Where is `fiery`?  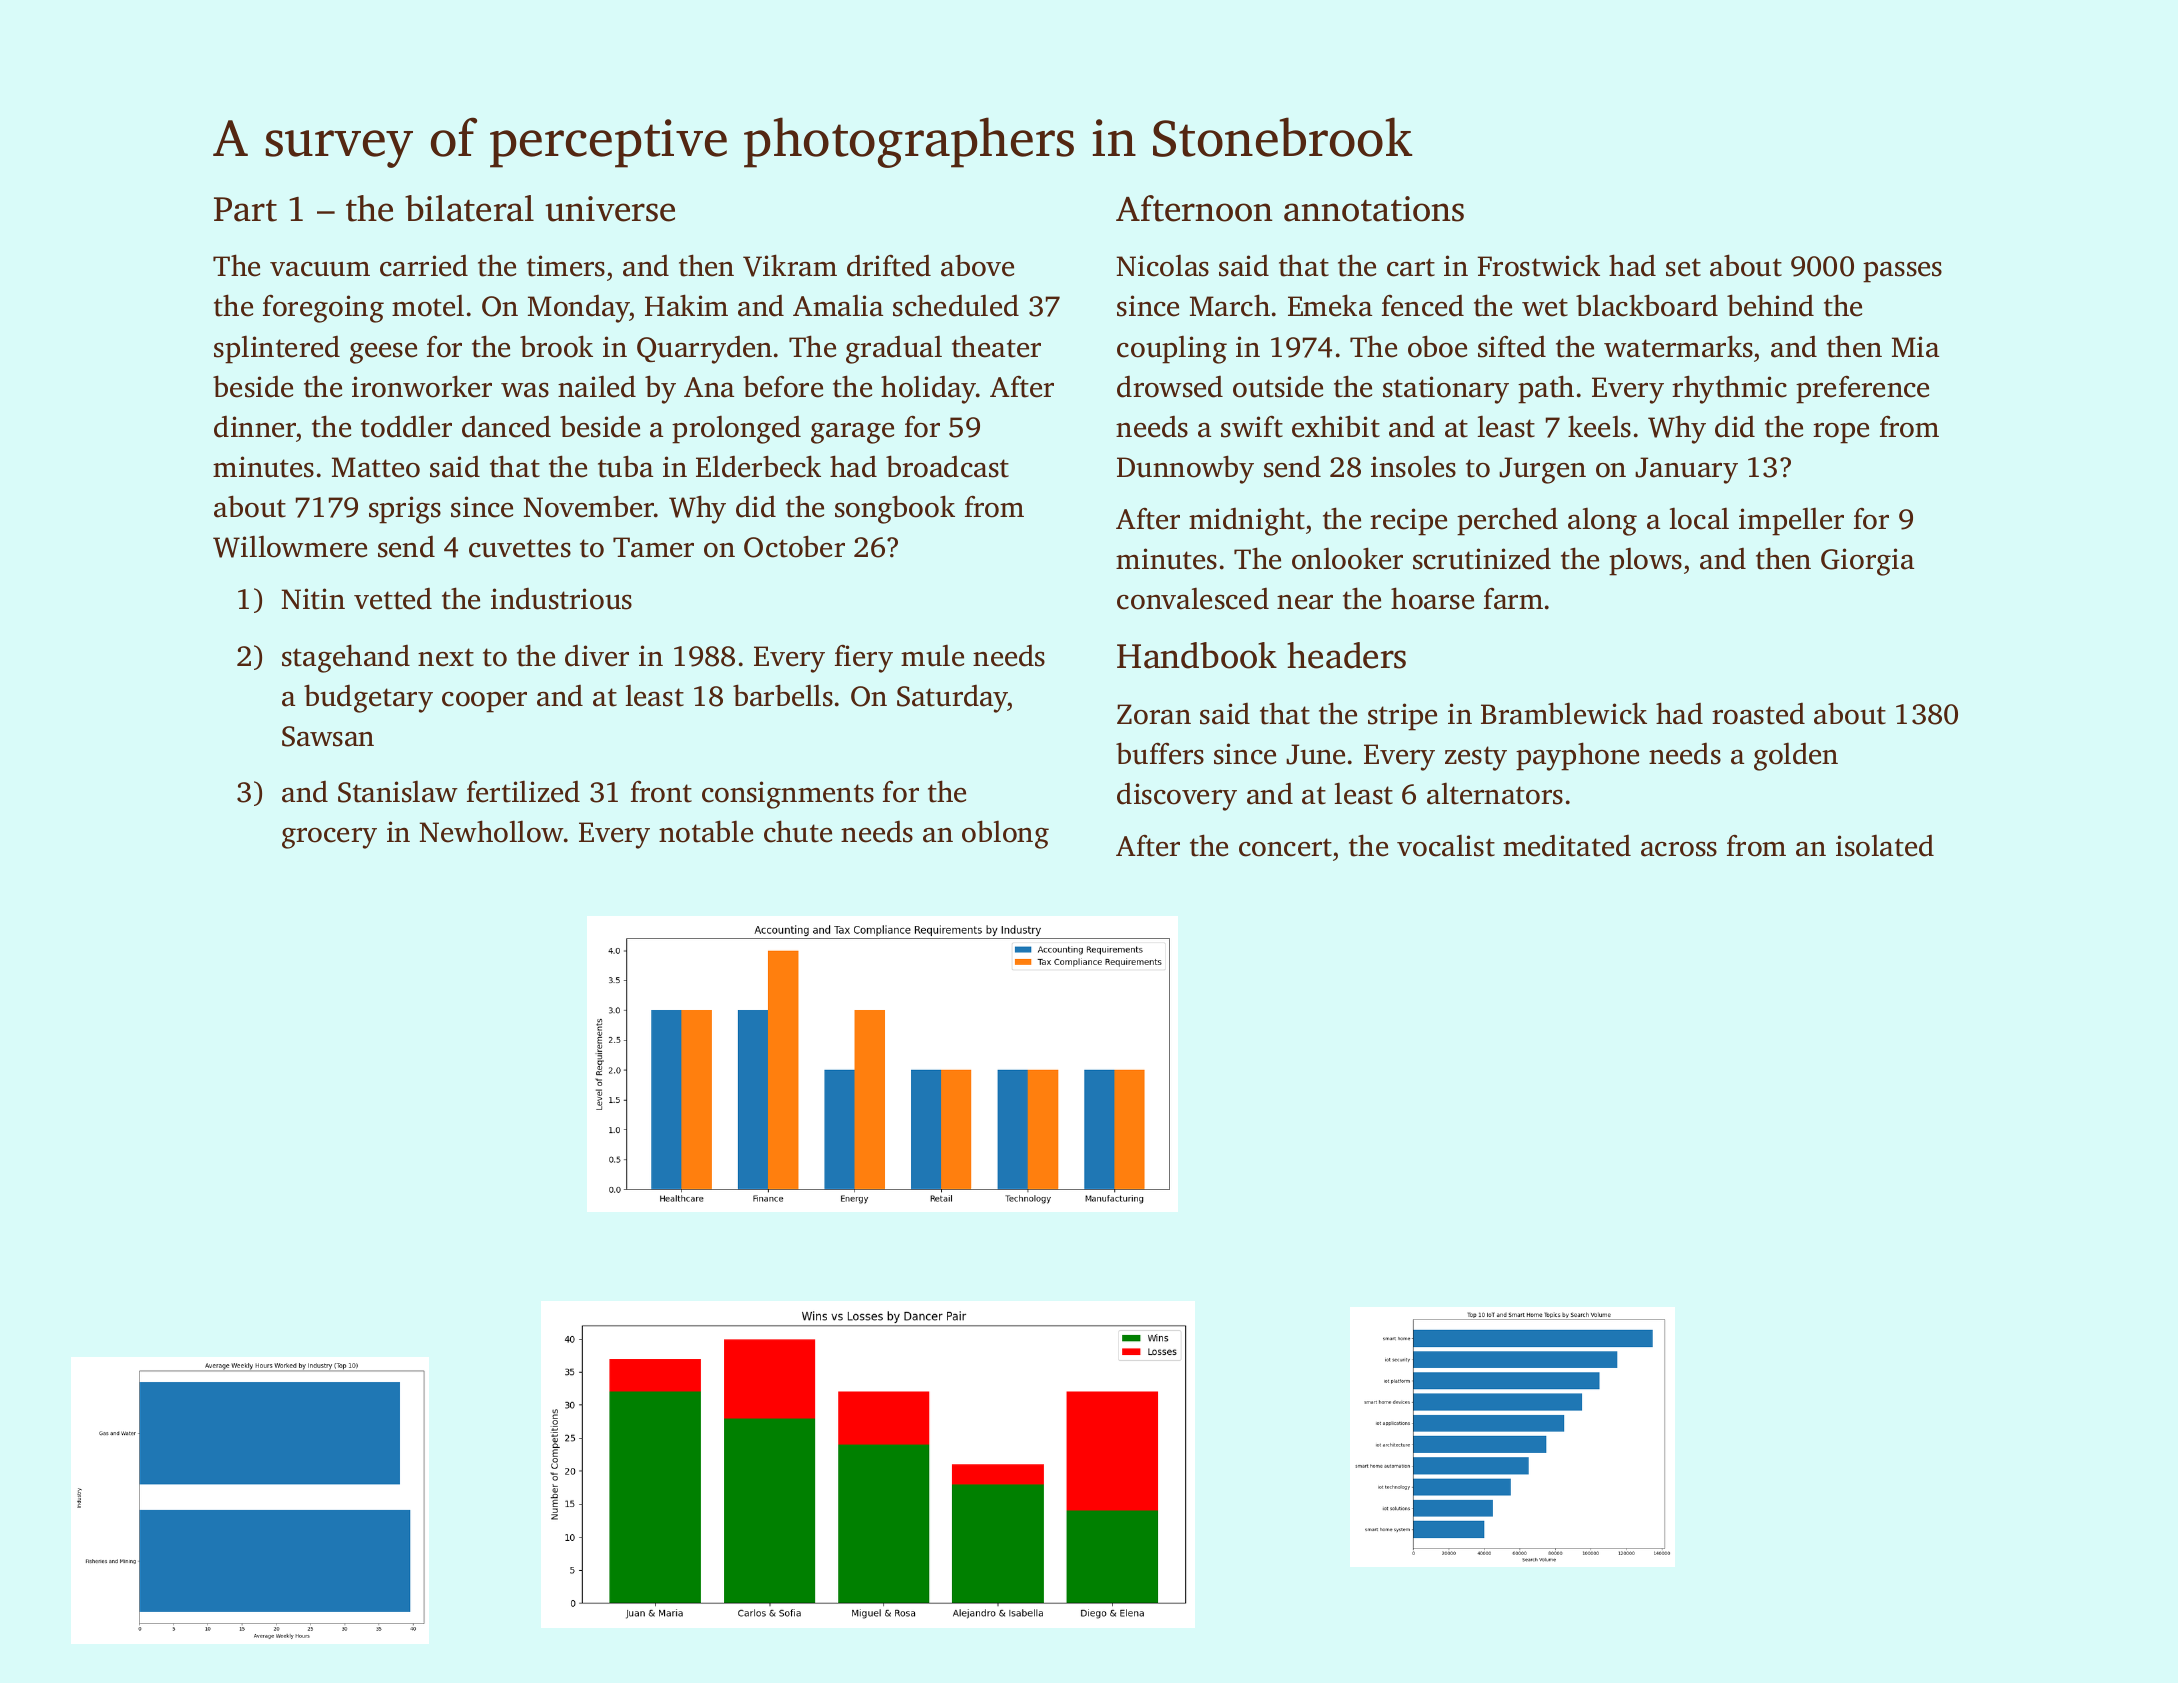
fiery is located at coordinates (864, 659).
